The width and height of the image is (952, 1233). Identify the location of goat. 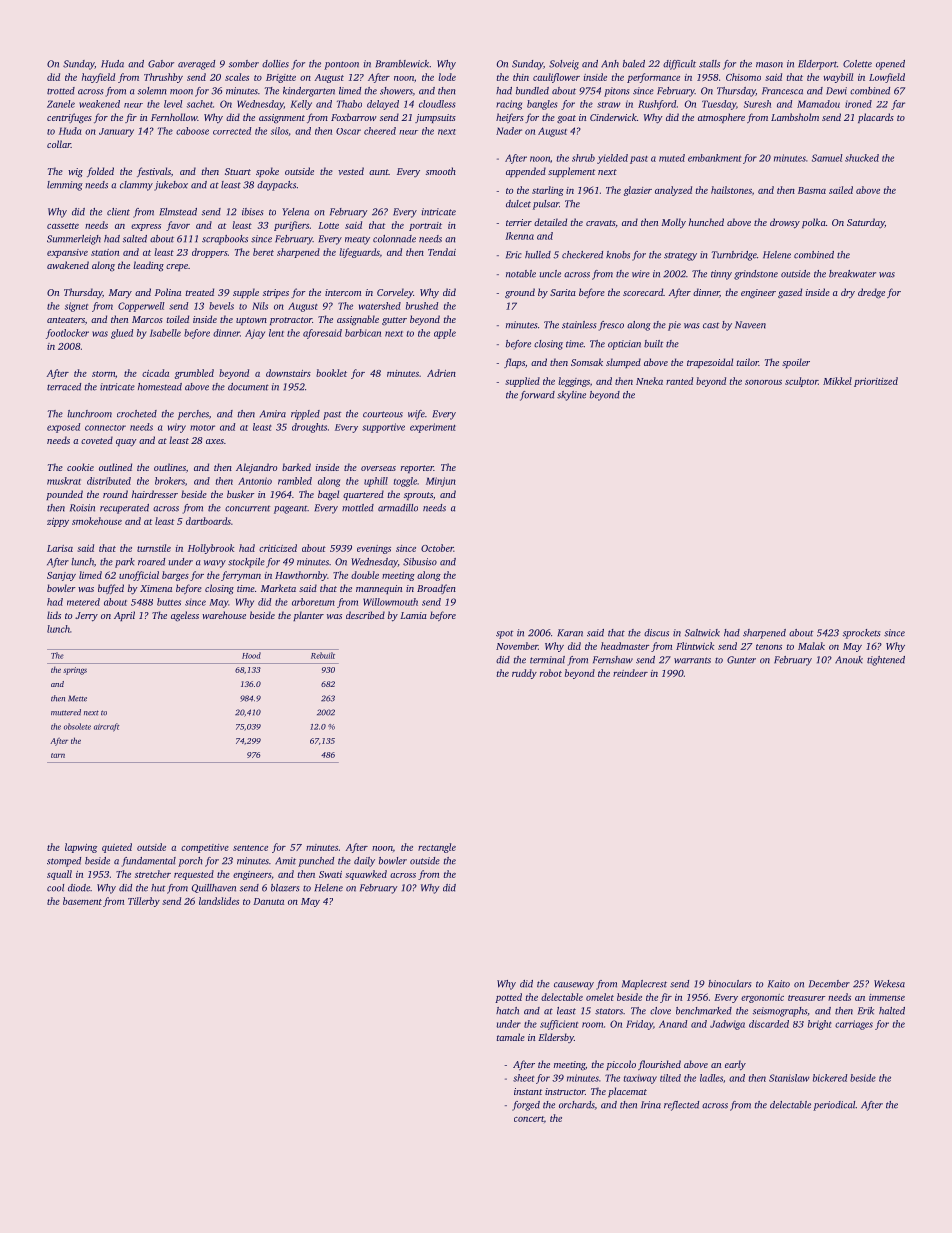
(566, 119).
